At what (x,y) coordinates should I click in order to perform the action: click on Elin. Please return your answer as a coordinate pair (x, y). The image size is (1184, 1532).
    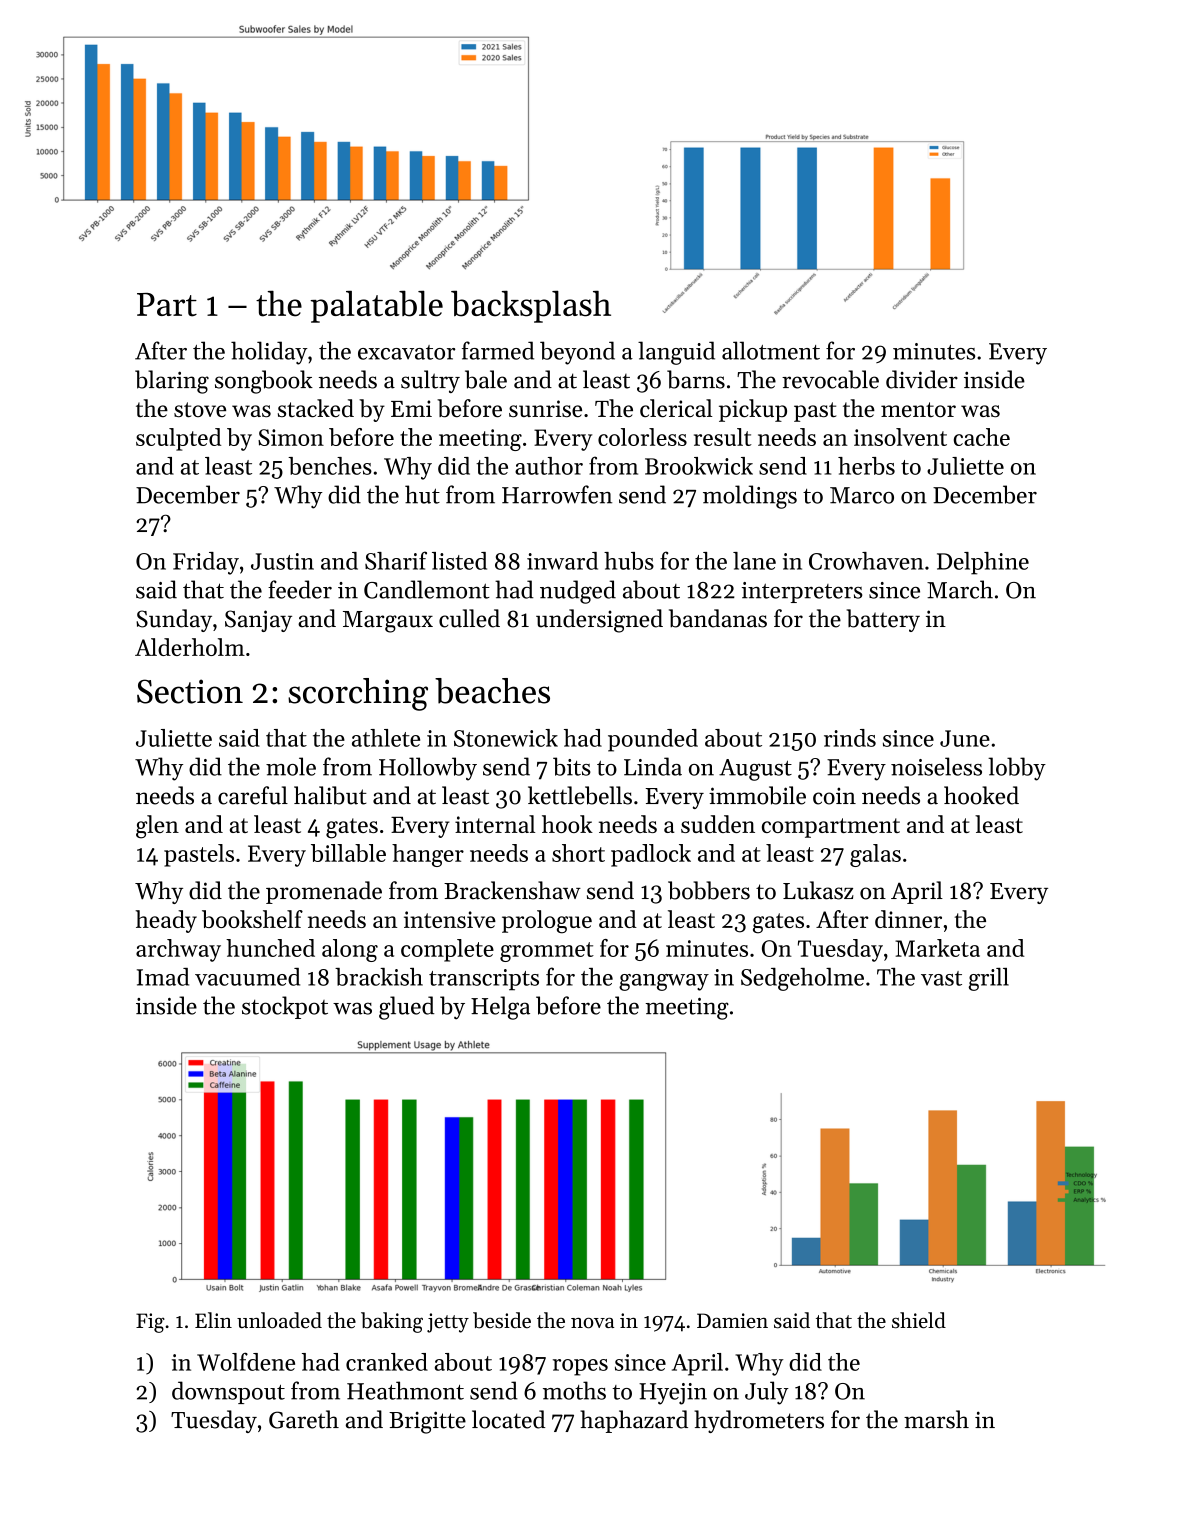
    Looking at the image, I should click on (213, 1320).
